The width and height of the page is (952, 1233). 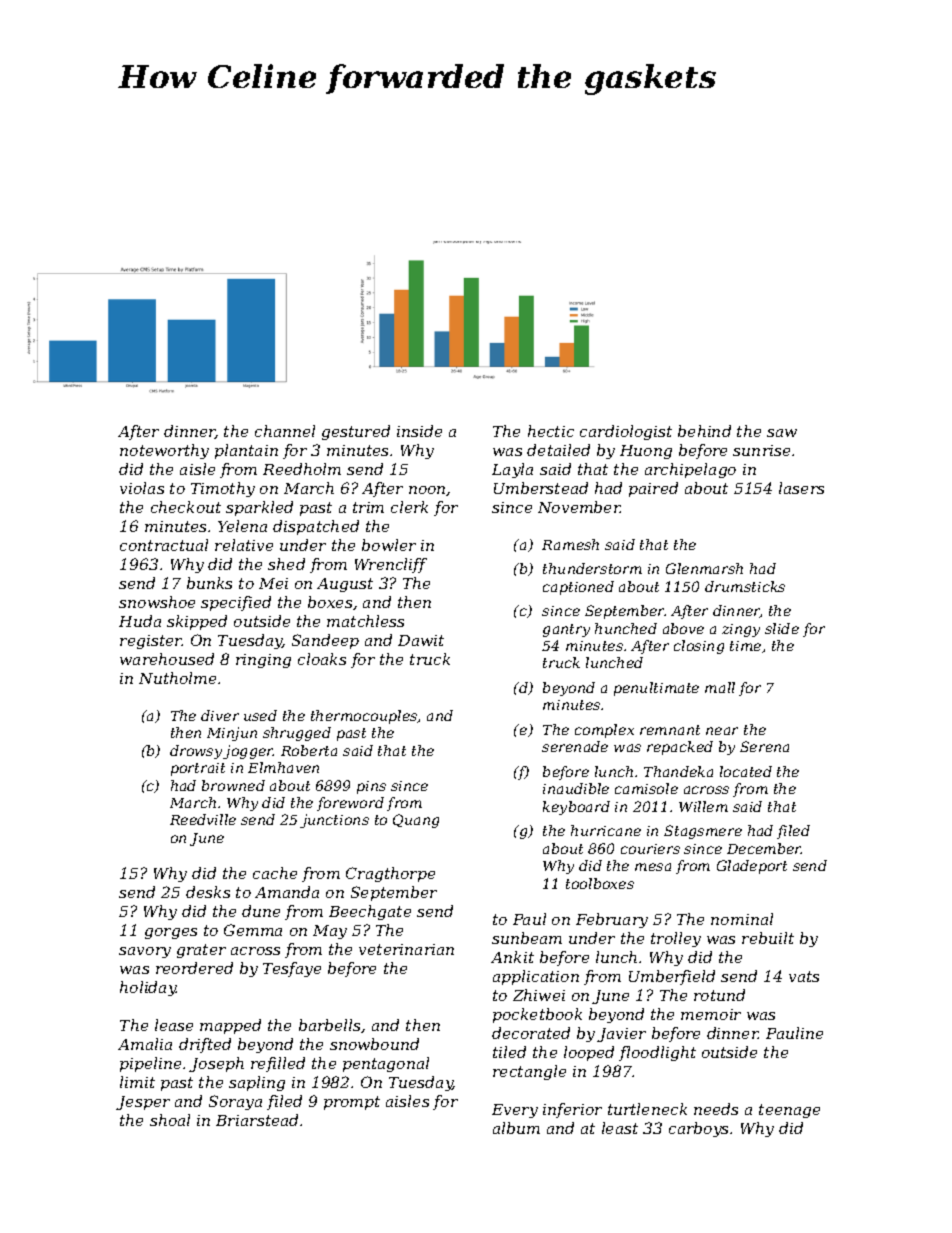 I want to click on needs, so click(x=716, y=1109).
